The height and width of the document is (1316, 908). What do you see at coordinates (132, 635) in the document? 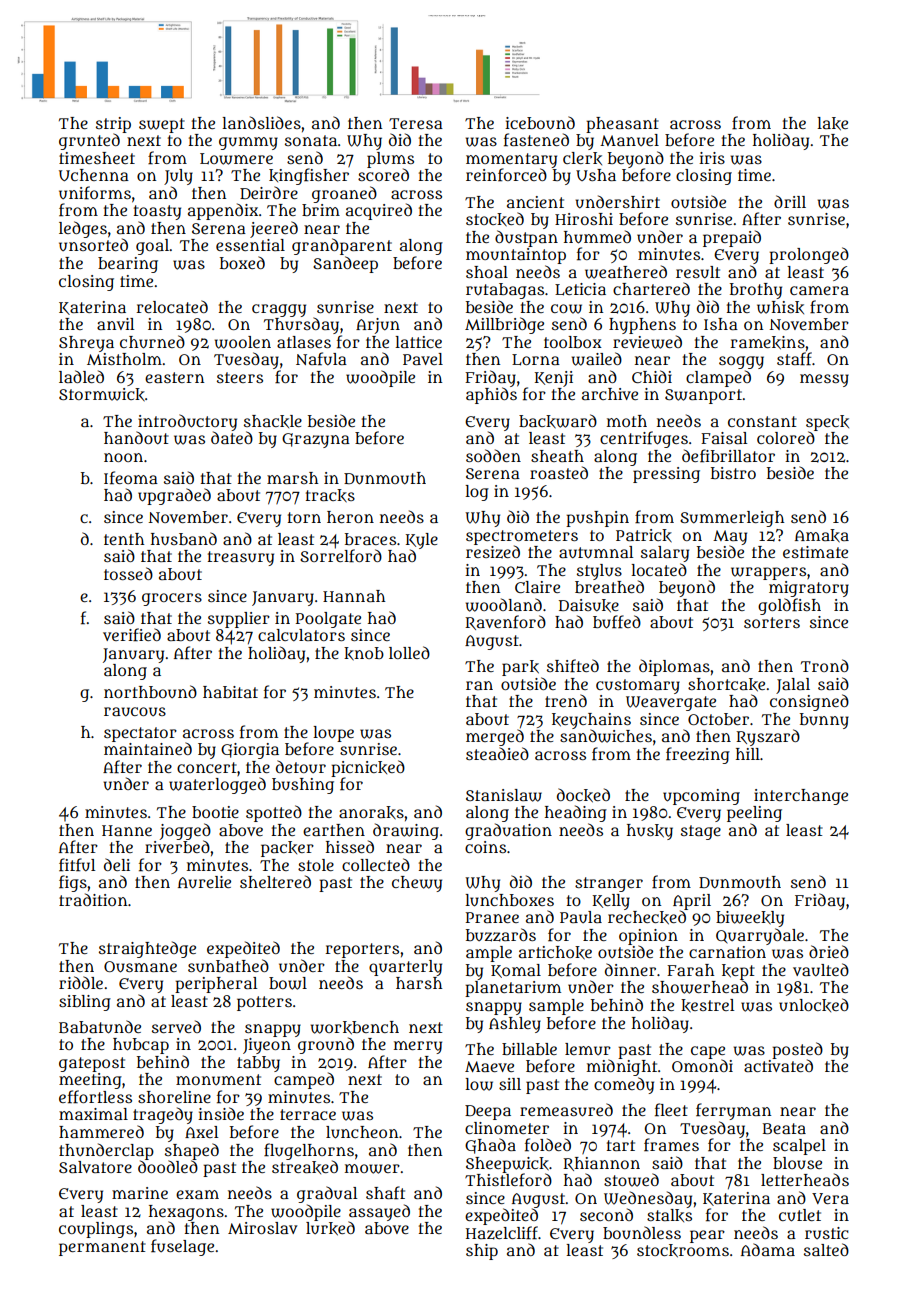
I see `verified` at bounding box center [132, 635].
